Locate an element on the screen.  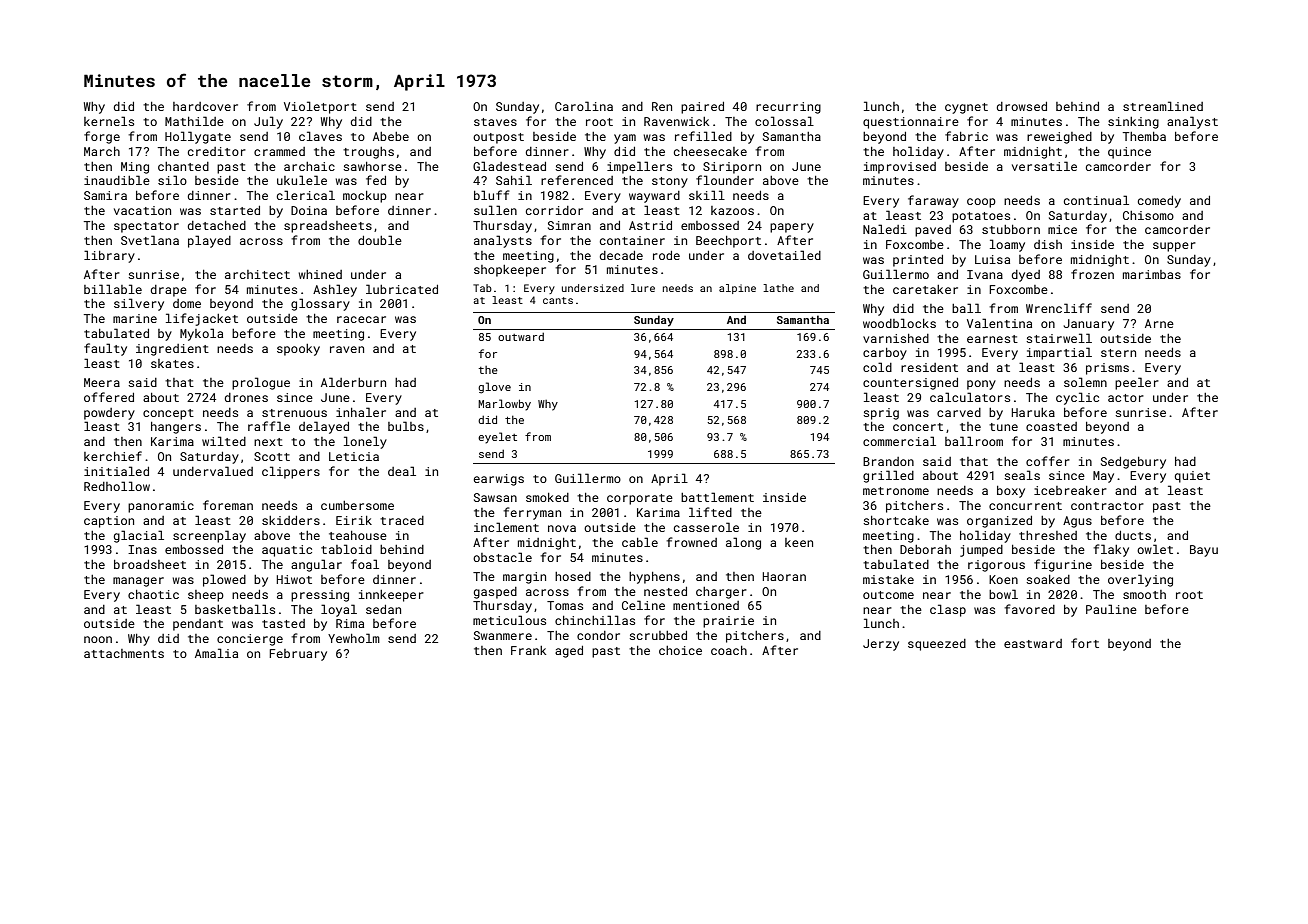
creditor is located at coordinates (217, 151).
